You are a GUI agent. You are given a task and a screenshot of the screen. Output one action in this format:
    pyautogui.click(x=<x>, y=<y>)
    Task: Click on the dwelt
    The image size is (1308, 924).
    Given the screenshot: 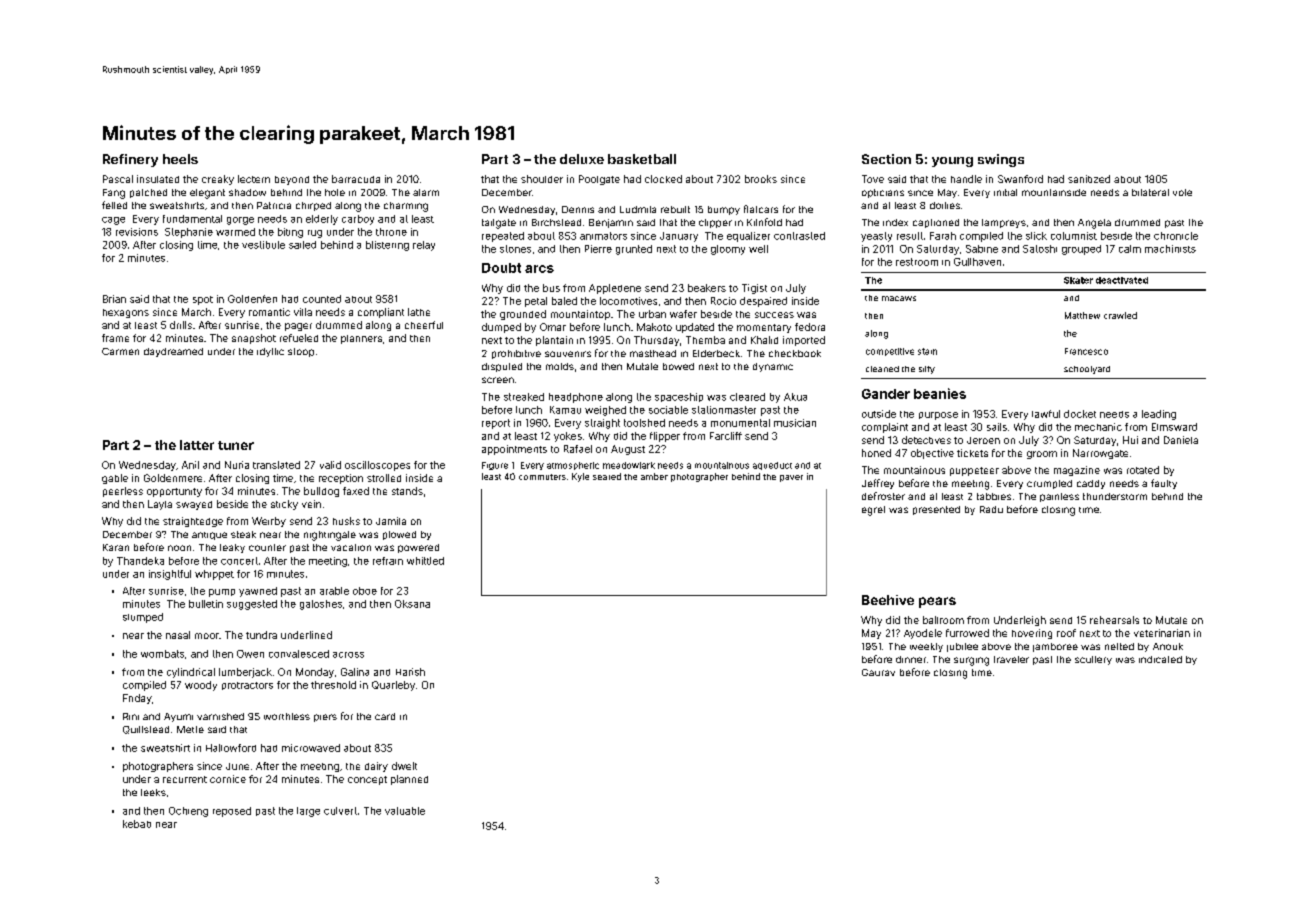 What is the action you would take?
    pyautogui.click(x=404, y=766)
